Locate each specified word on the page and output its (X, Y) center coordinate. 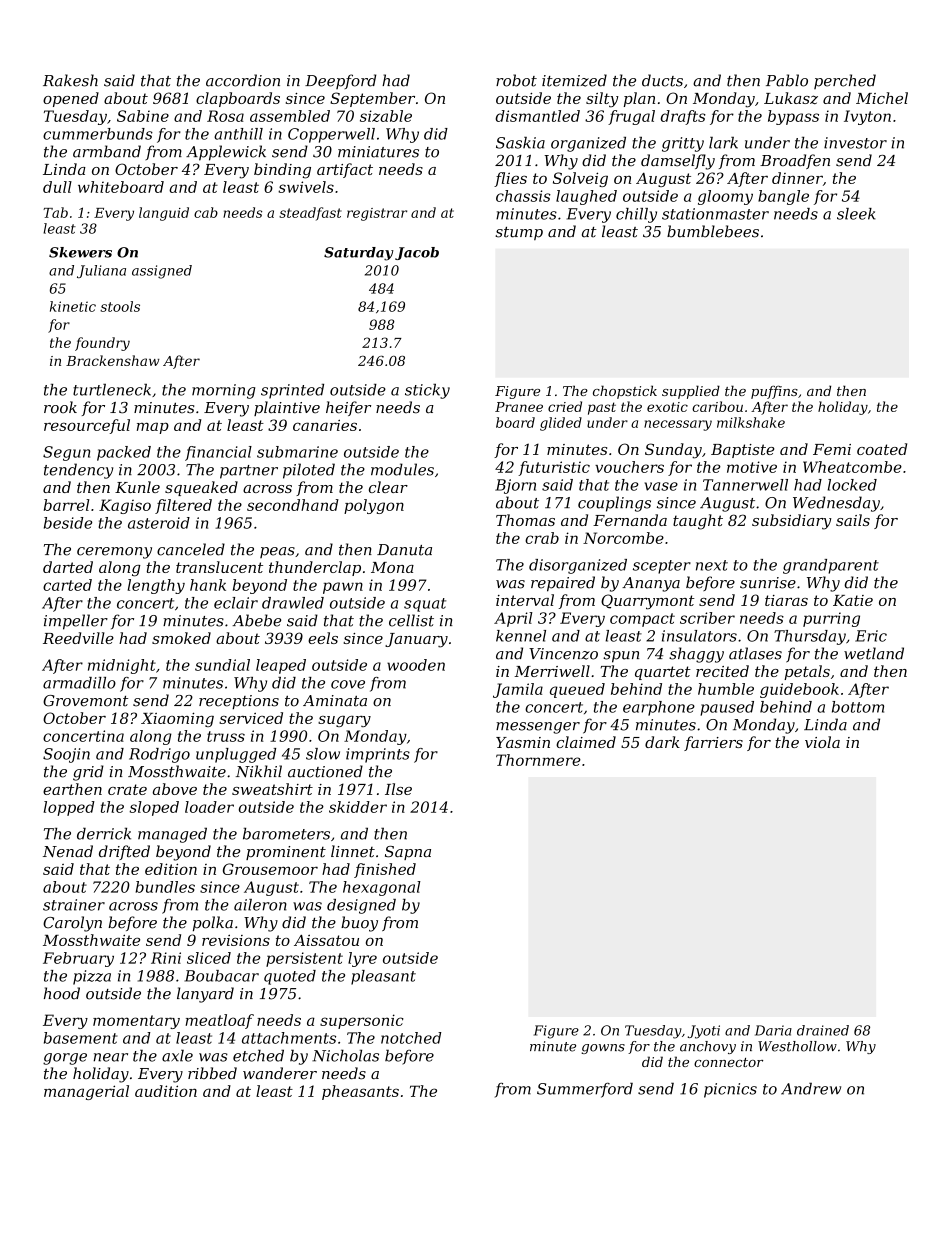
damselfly (678, 162)
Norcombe (623, 538)
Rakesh (70, 80)
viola (822, 742)
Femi (832, 449)
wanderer (280, 1073)
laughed (586, 197)
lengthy (156, 586)
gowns (603, 1049)
